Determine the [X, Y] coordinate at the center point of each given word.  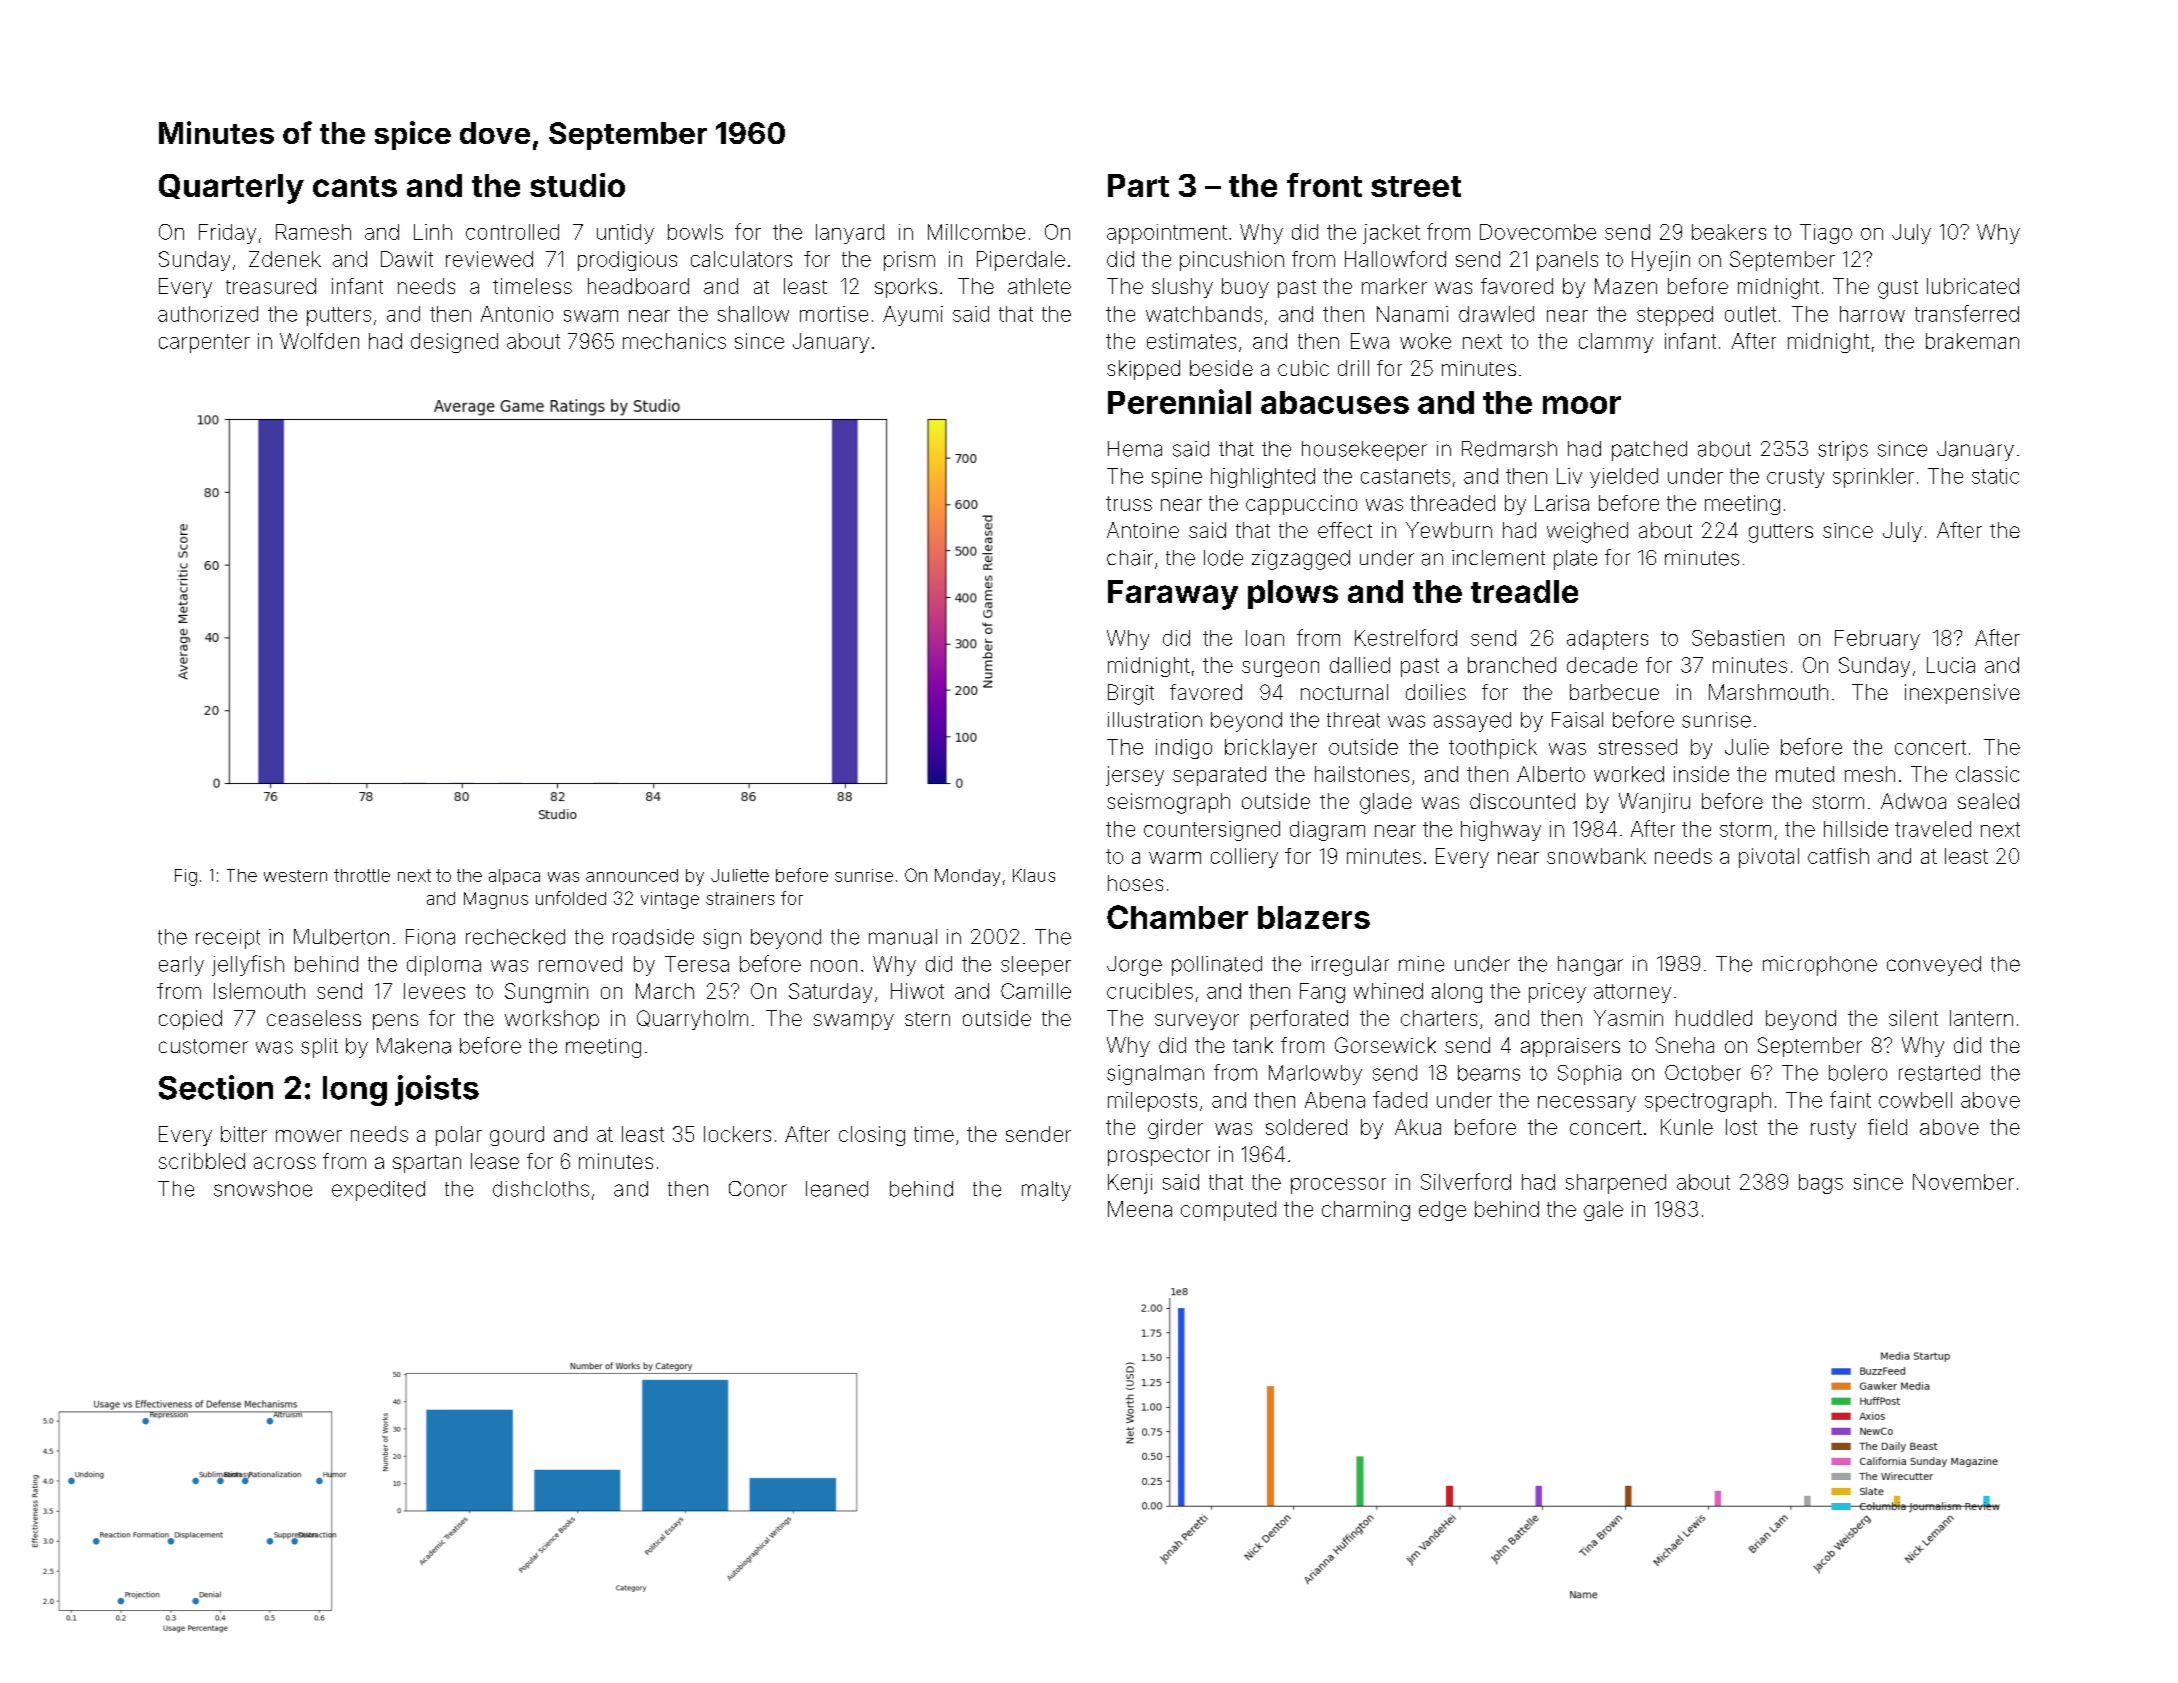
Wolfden [319, 341]
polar [459, 1136]
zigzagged [1301, 560]
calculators [741, 259]
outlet [1750, 314]
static [1995, 476]
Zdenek [285, 259]
